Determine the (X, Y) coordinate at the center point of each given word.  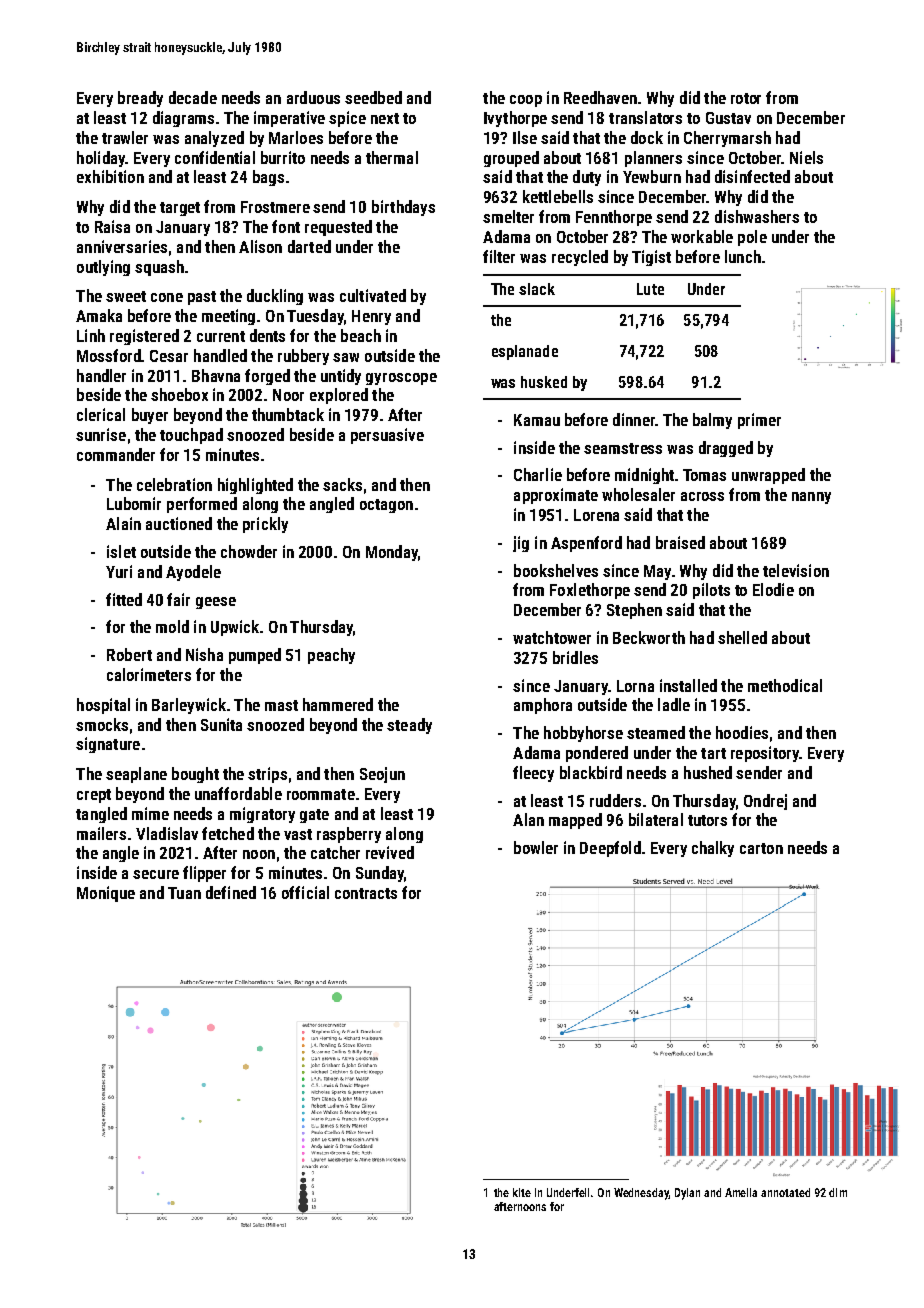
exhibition (110, 176)
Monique (106, 894)
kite (522, 1192)
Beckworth (649, 637)
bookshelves (556, 570)
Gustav (728, 118)
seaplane (136, 775)
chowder (249, 551)
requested (338, 228)
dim (838, 1192)
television (796, 570)
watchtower (552, 637)
